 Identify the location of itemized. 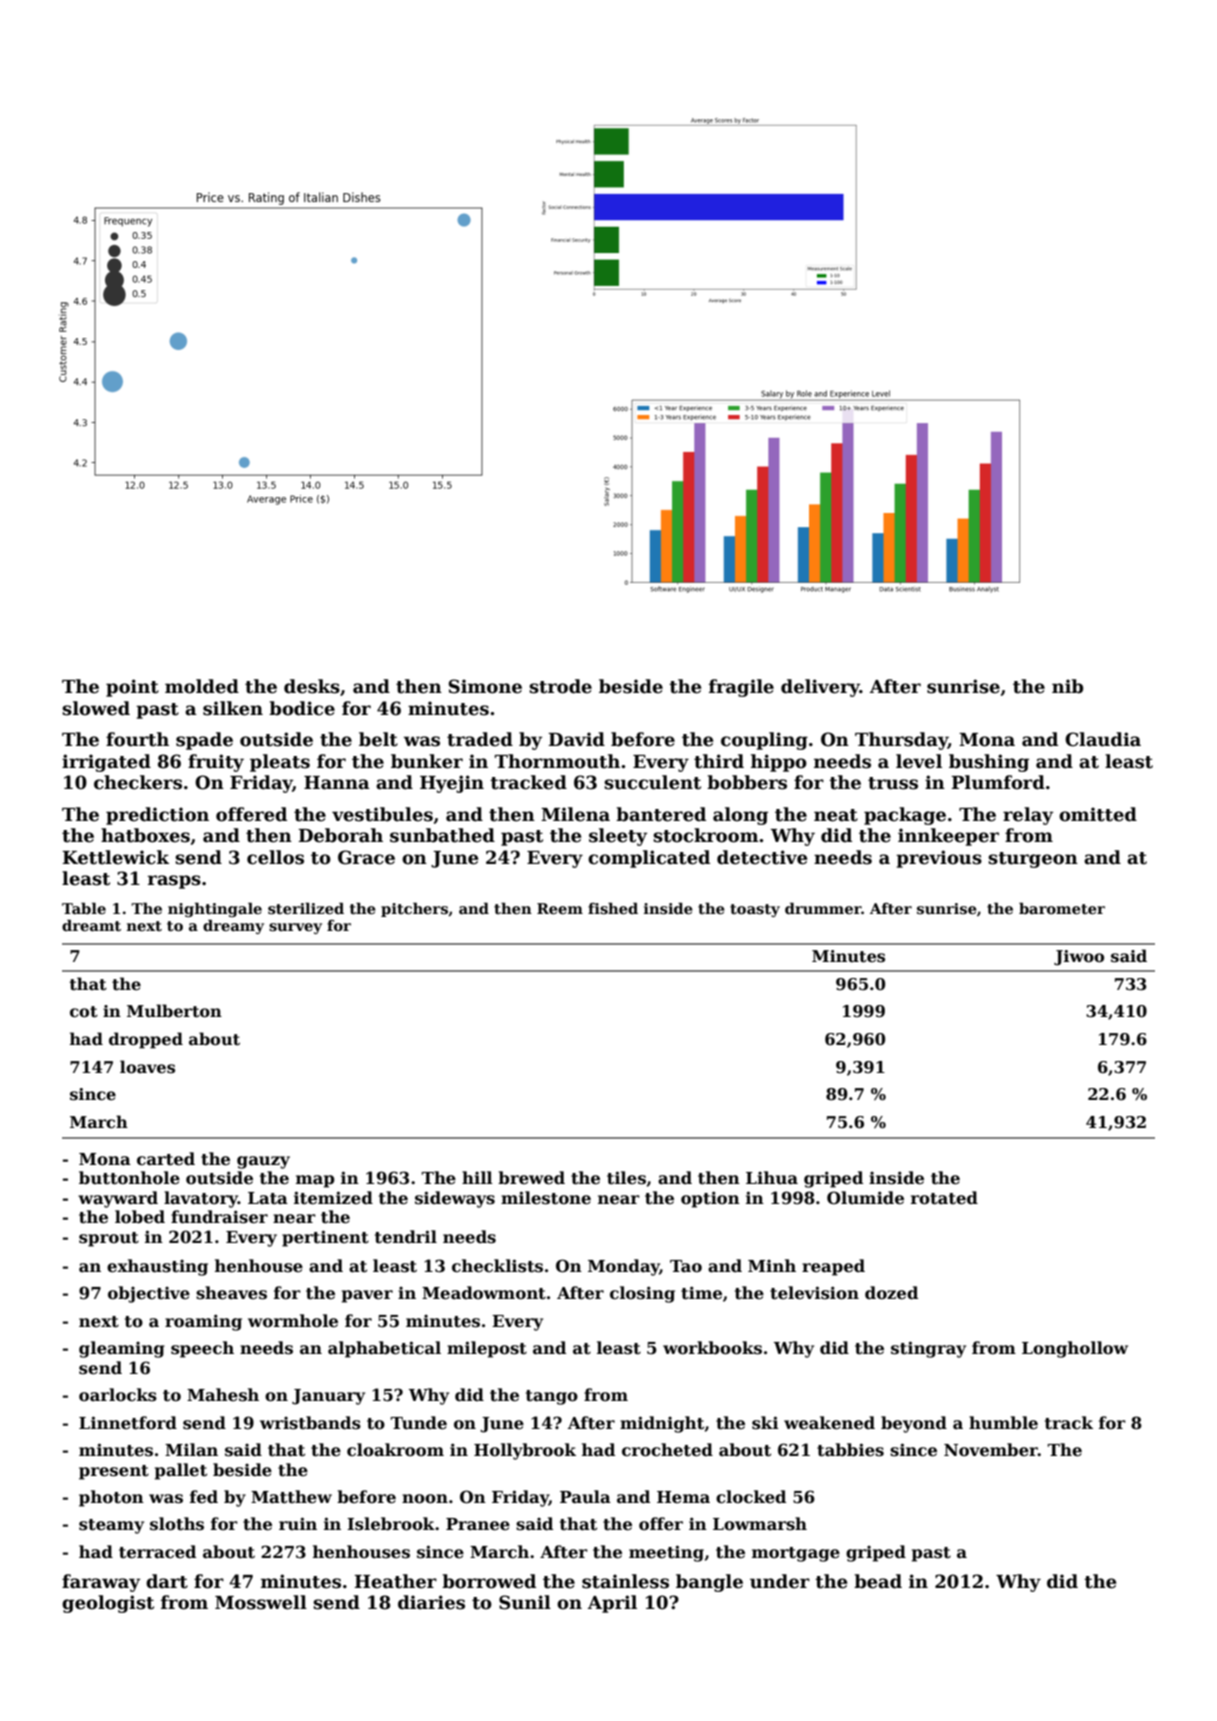
(333, 1198).
